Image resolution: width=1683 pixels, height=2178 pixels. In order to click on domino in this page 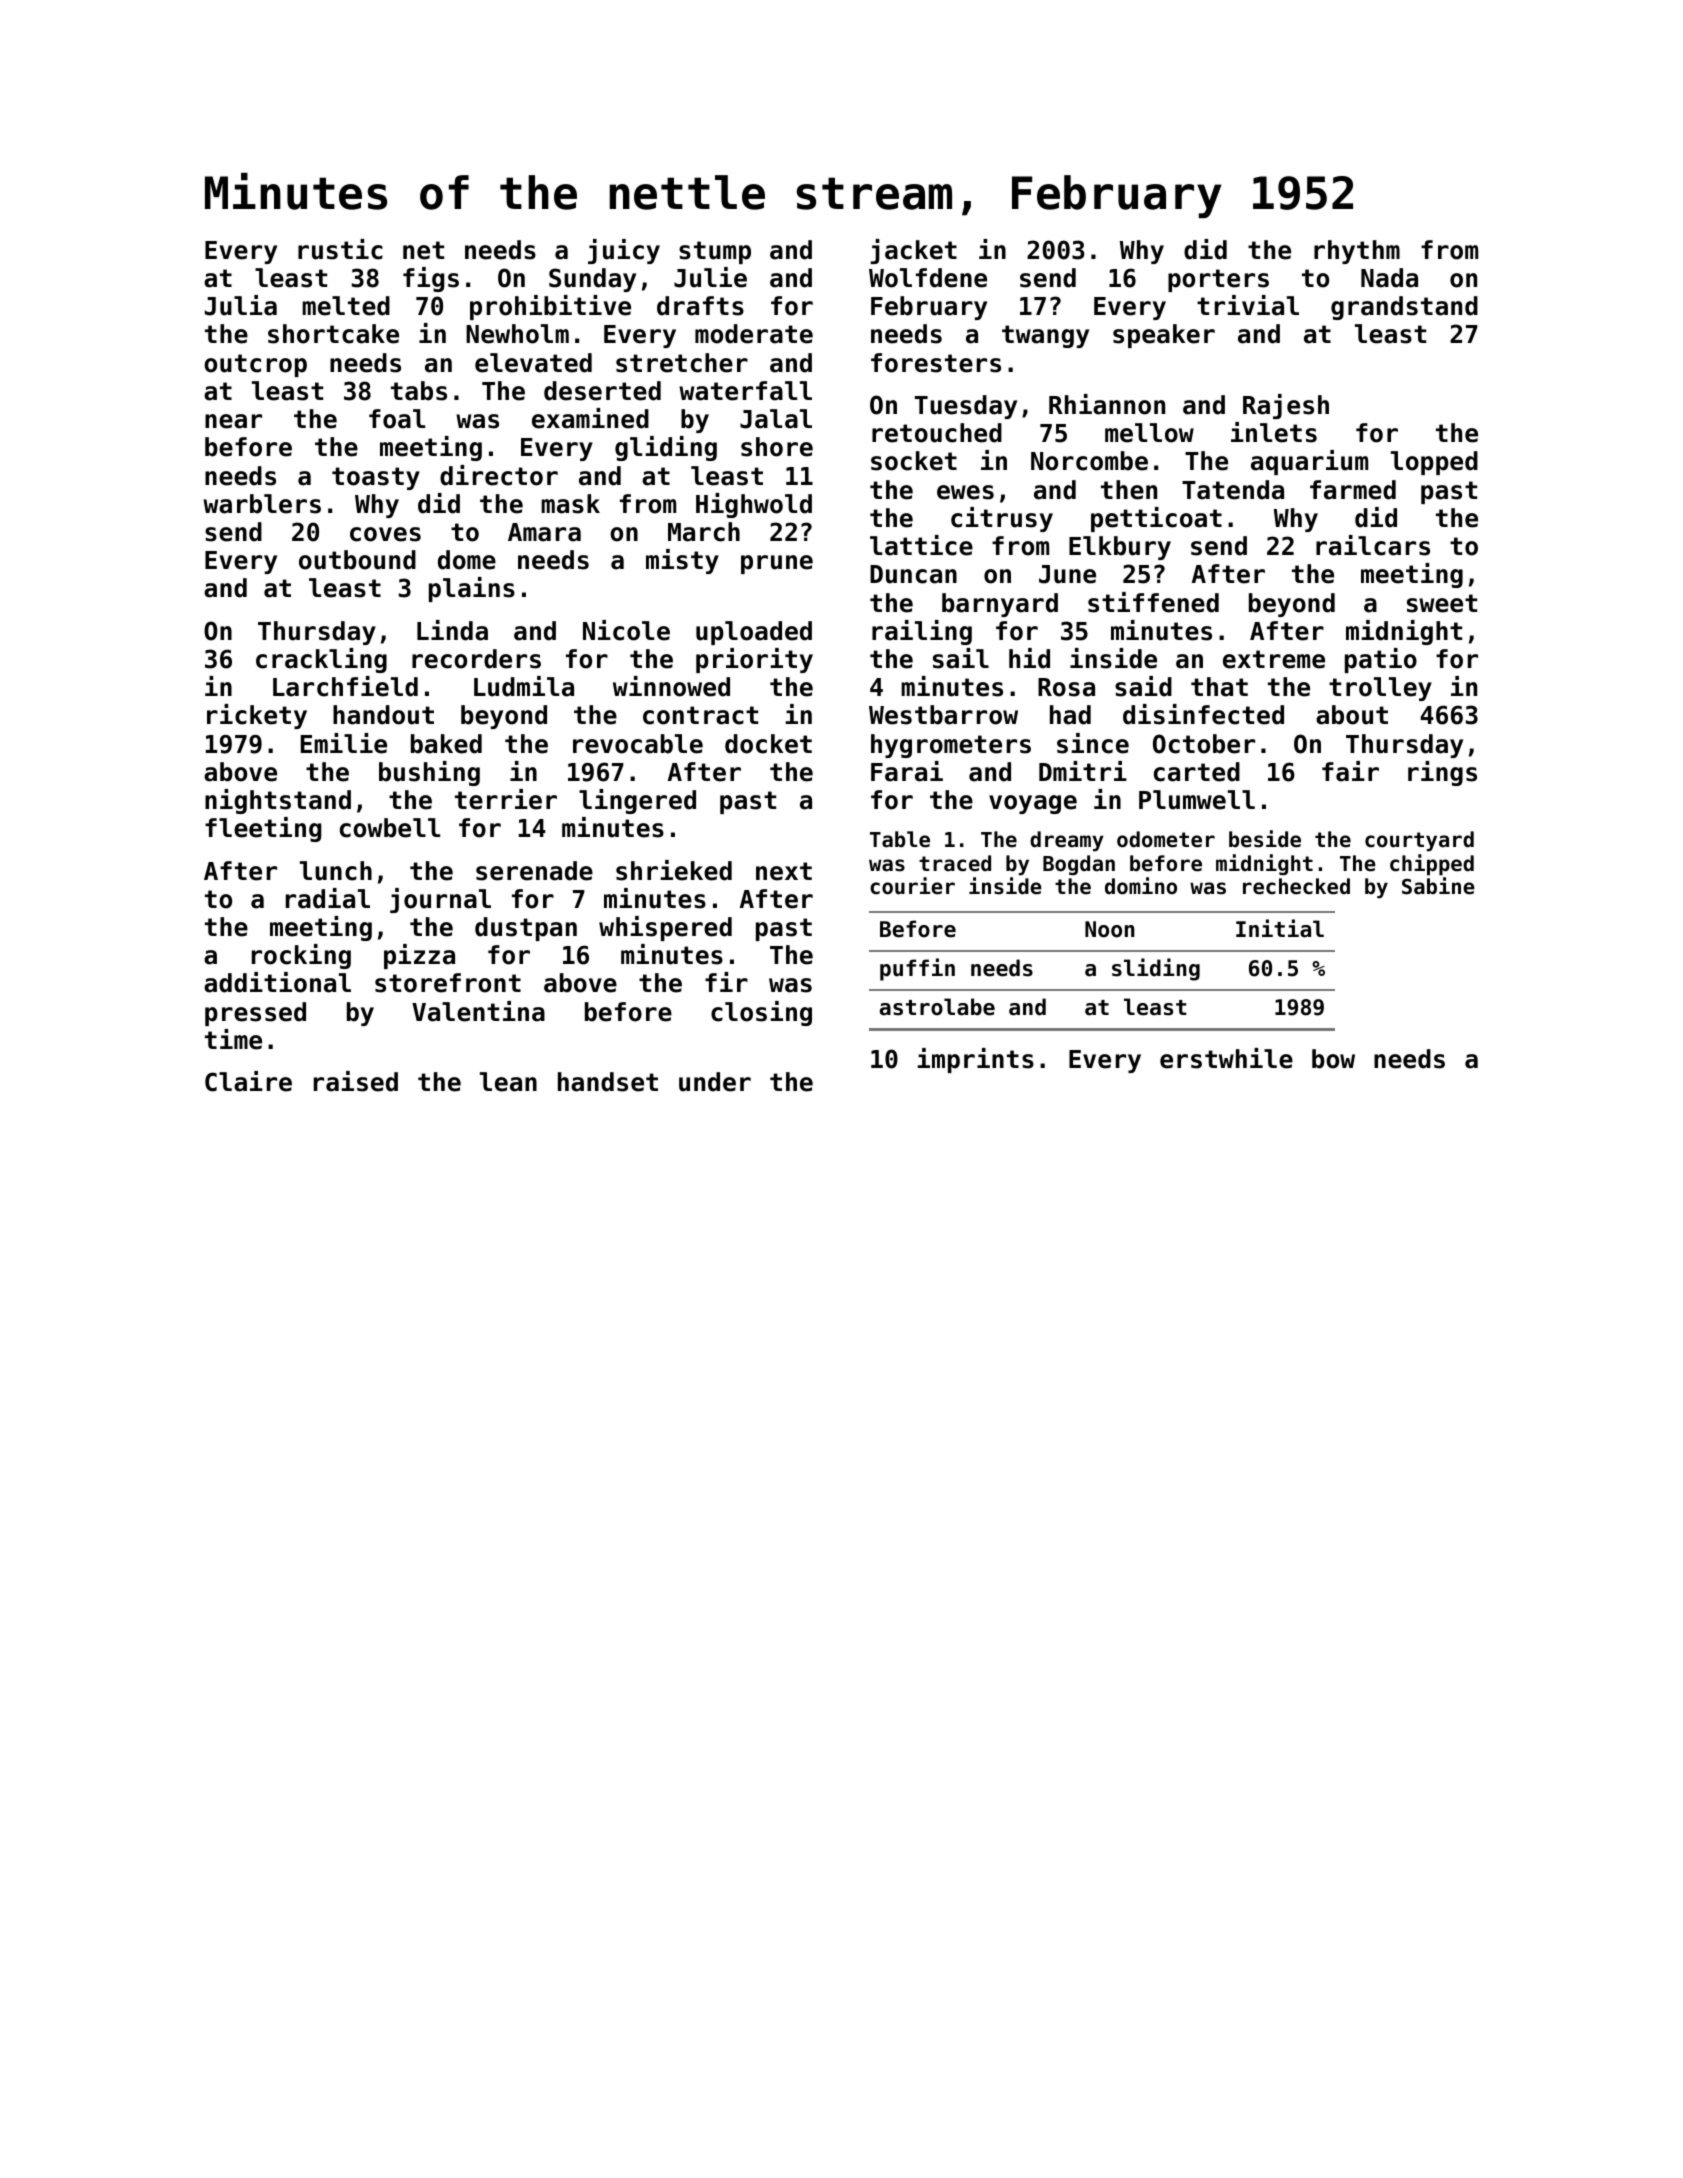, I will do `click(1141, 886)`.
